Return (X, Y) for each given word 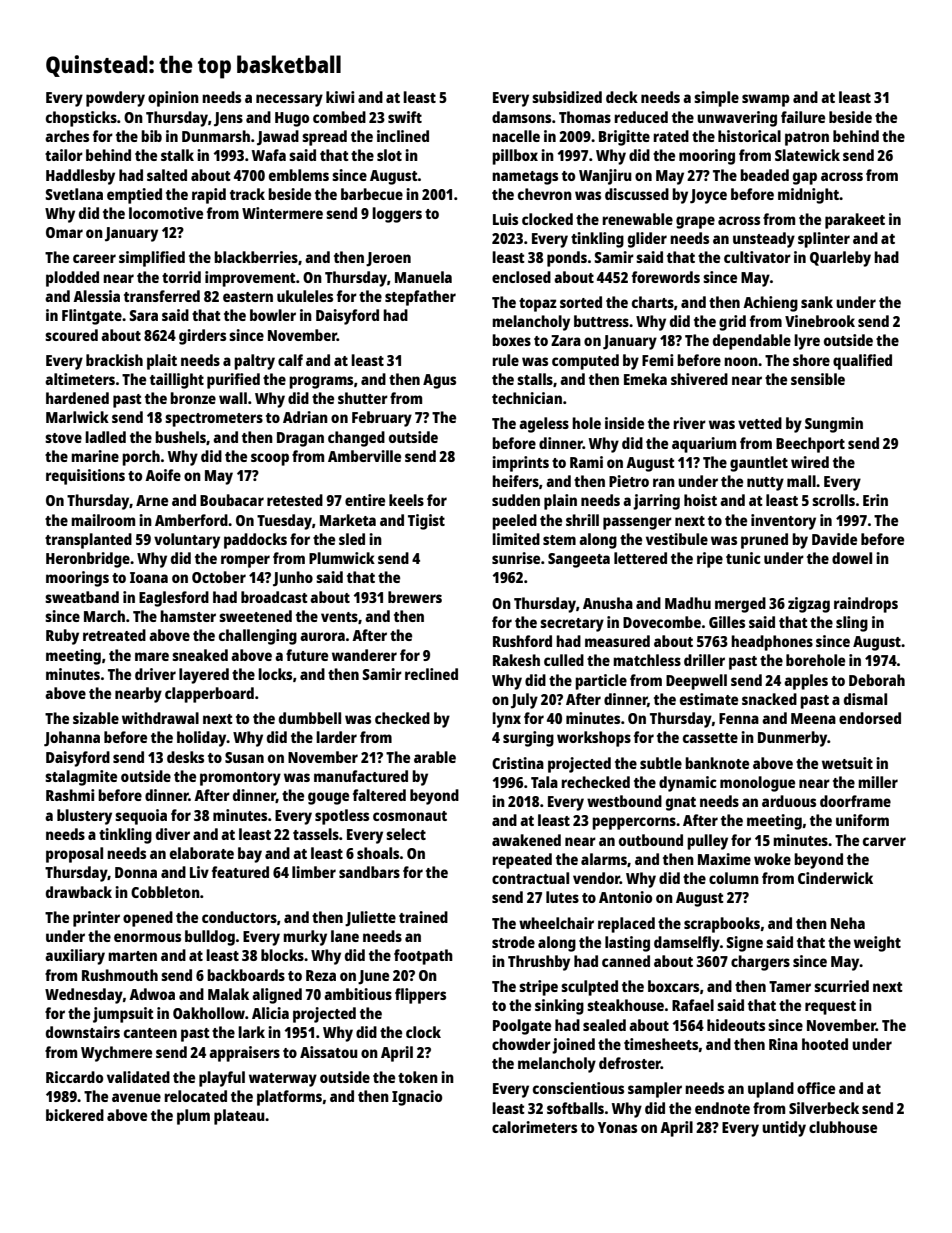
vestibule (677, 539)
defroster (630, 1063)
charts (653, 302)
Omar (64, 232)
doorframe (855, 801)
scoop (270, 459)
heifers (515, 481)
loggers (397, 215)
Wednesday (84, 996)
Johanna (72, 739)
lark (251, 1032)
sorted (581, 302)
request (830, 1008)
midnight (808, 196)
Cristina (518, 763)
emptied (134, 196)
